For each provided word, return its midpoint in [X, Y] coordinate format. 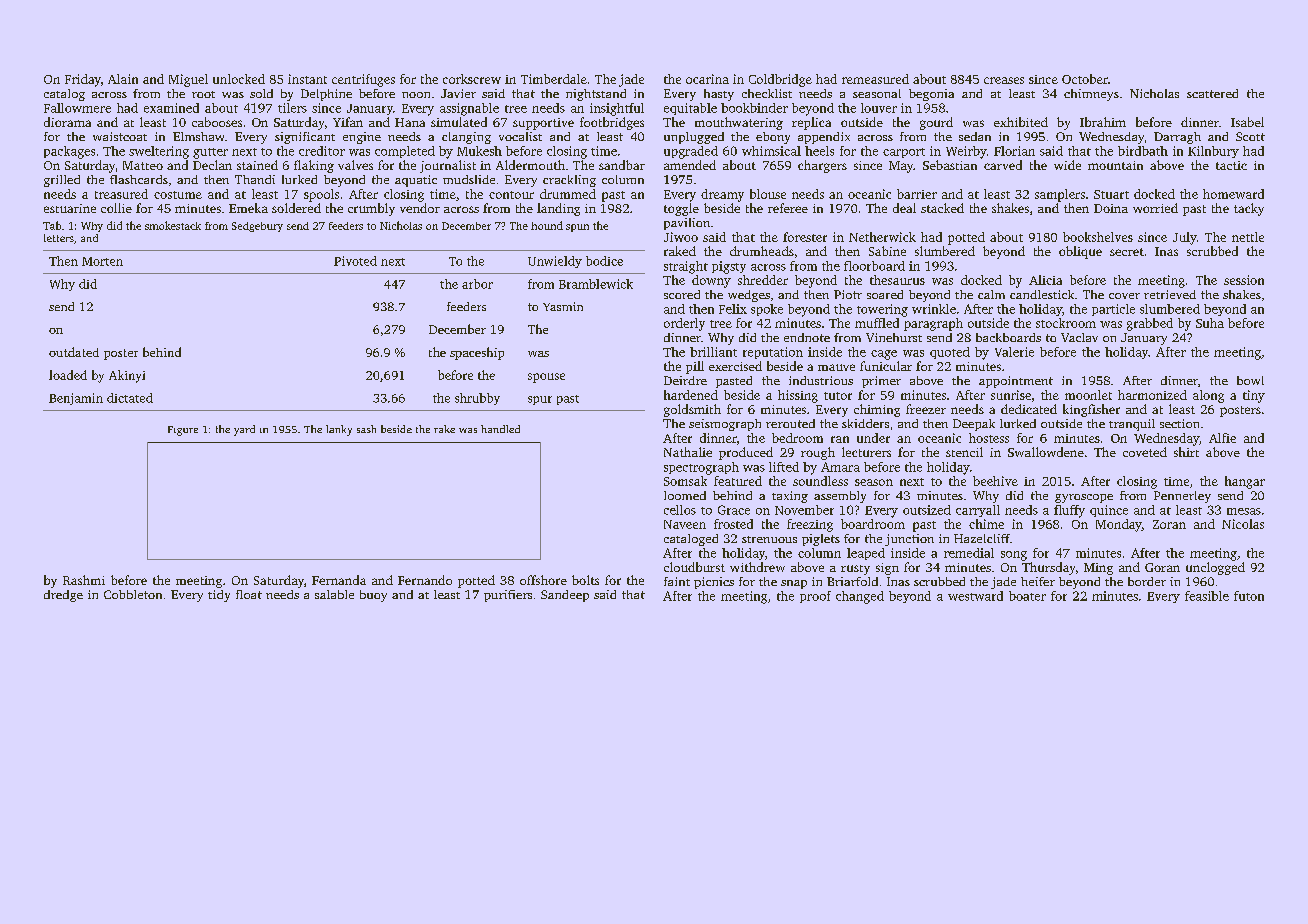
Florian [1014, 151]
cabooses [217, 122]
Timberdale [554, 79]
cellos [680, 510]
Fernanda [339, 580]
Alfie [1222, 438]
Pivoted [355, 261]
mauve [836, 367]
